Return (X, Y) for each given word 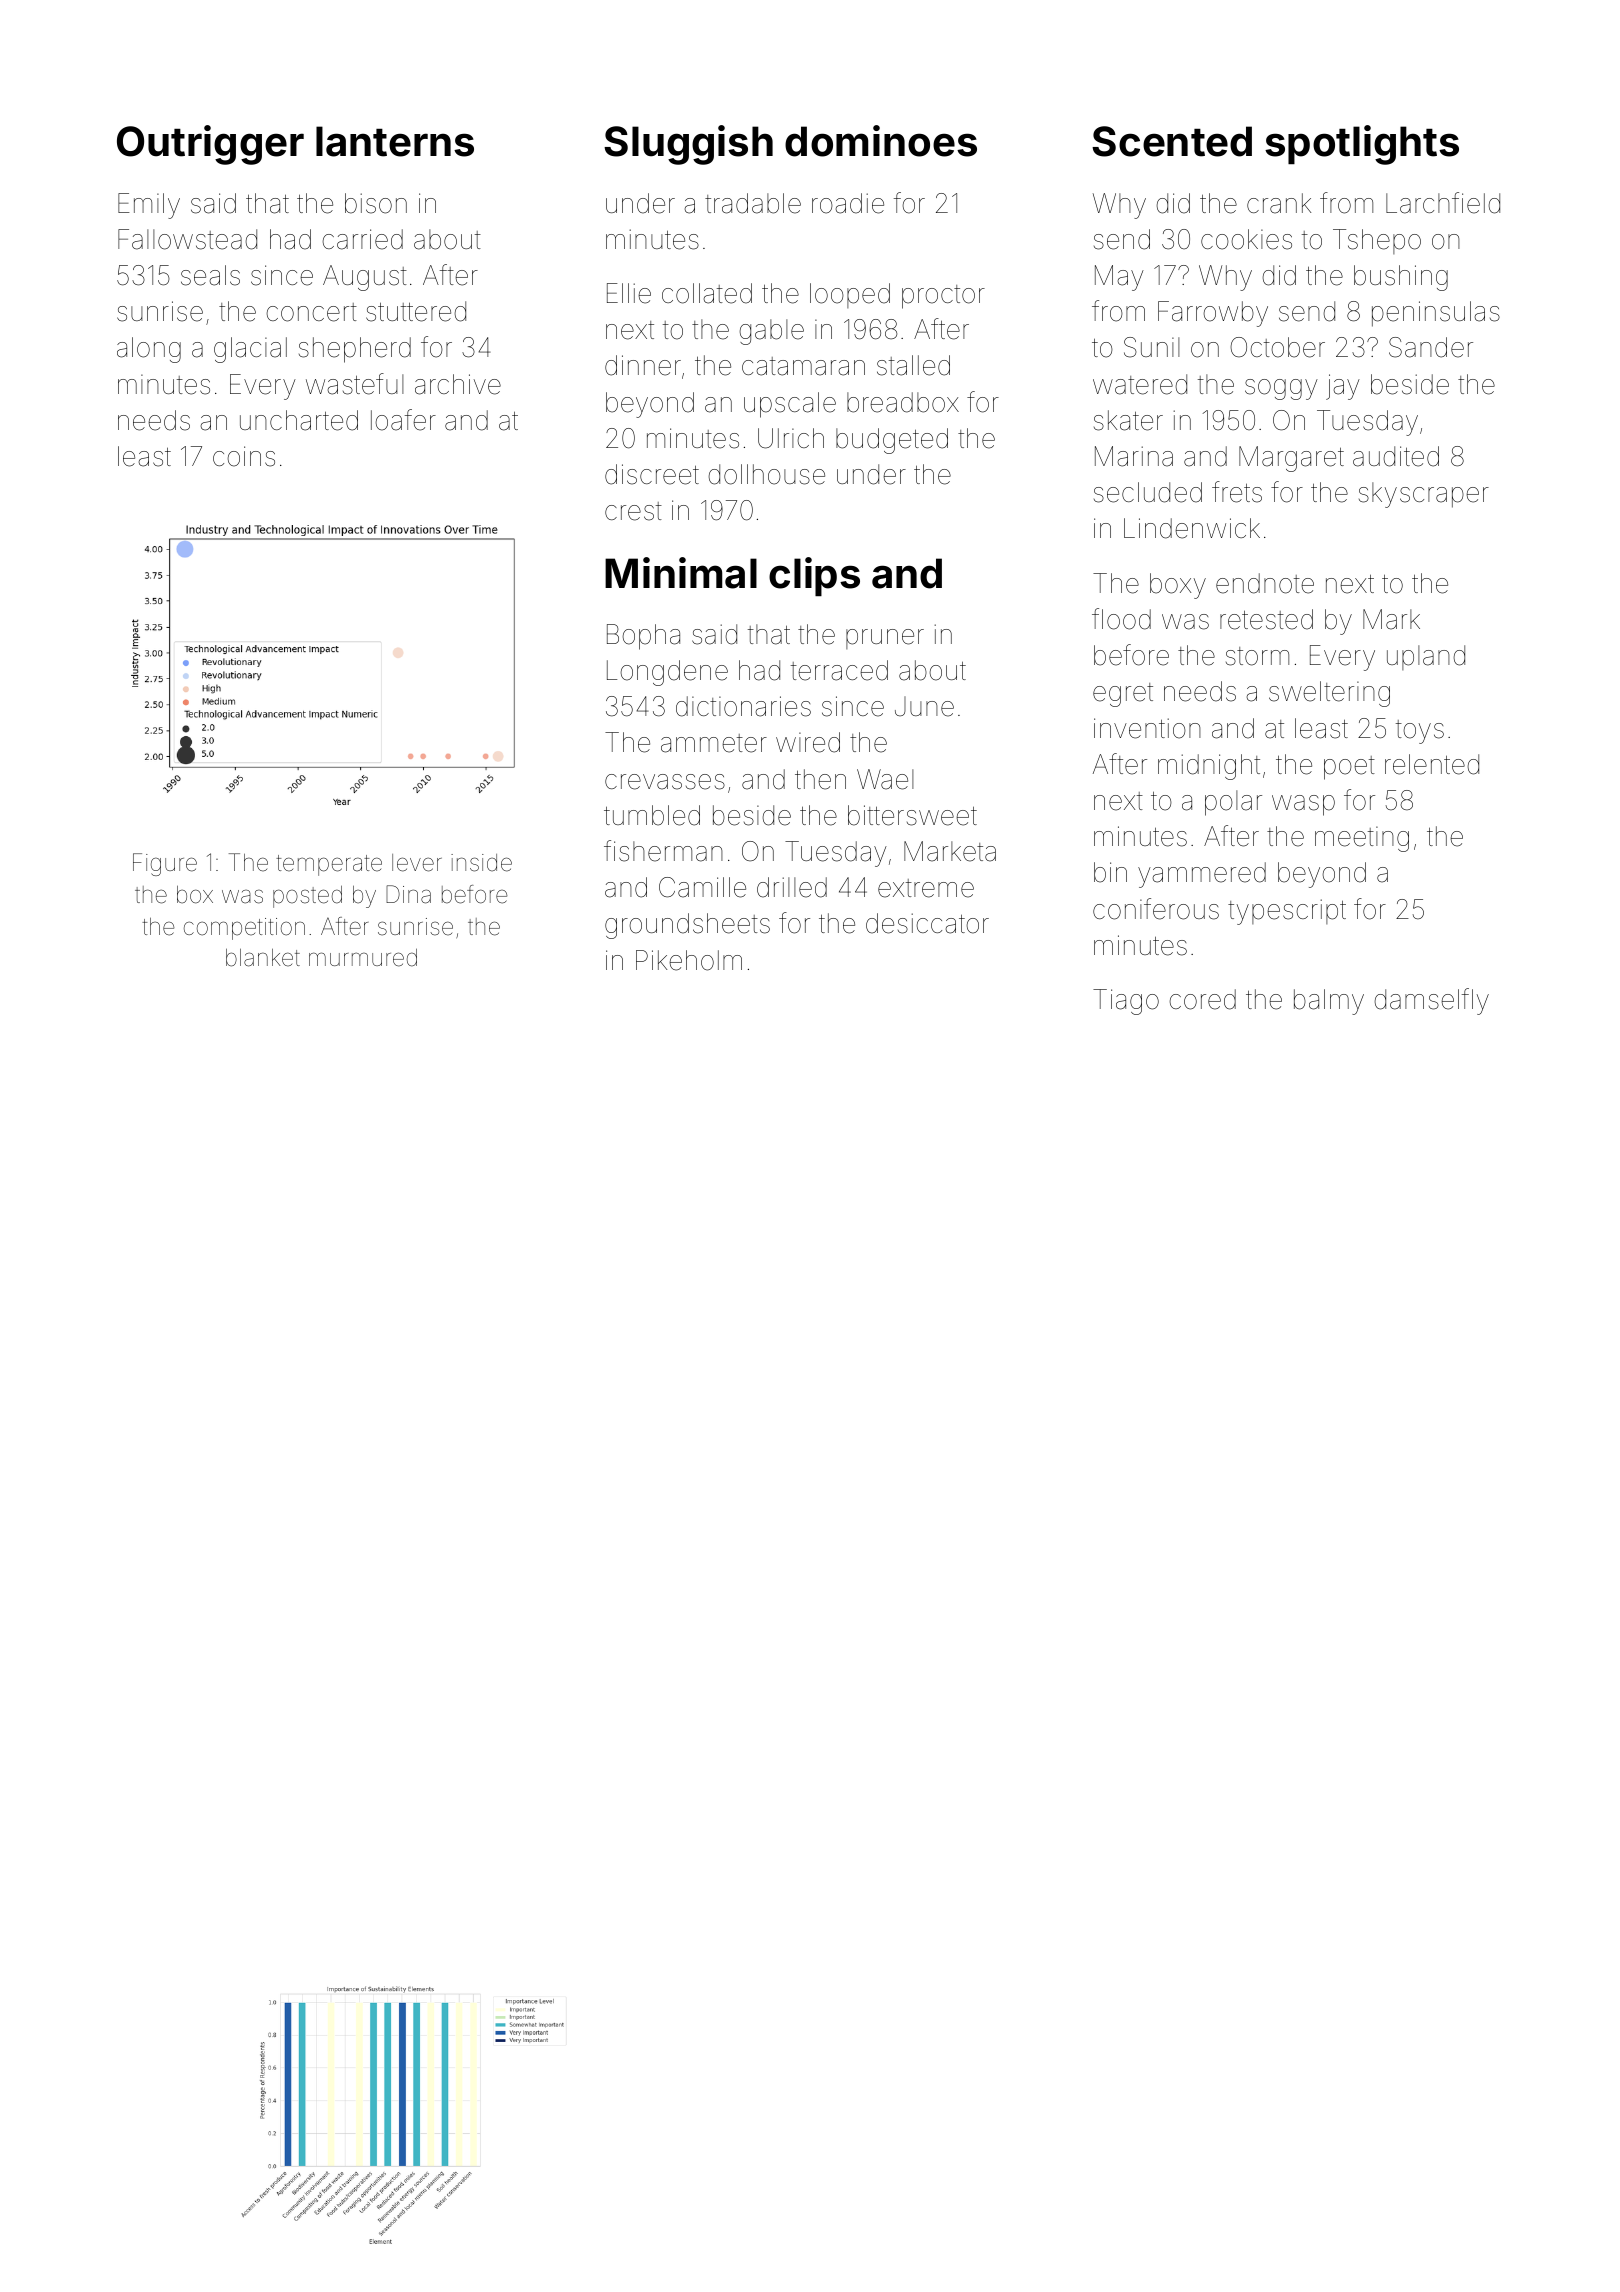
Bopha (643, 637)
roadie (848, 203)
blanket (263, 958)
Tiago (1126, 1002)
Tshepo (1377, 241)
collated (707, 293)
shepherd (355, 350)
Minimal (681, 573)
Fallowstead (187, 239)
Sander (1431, 347)
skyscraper (1424, 495)
